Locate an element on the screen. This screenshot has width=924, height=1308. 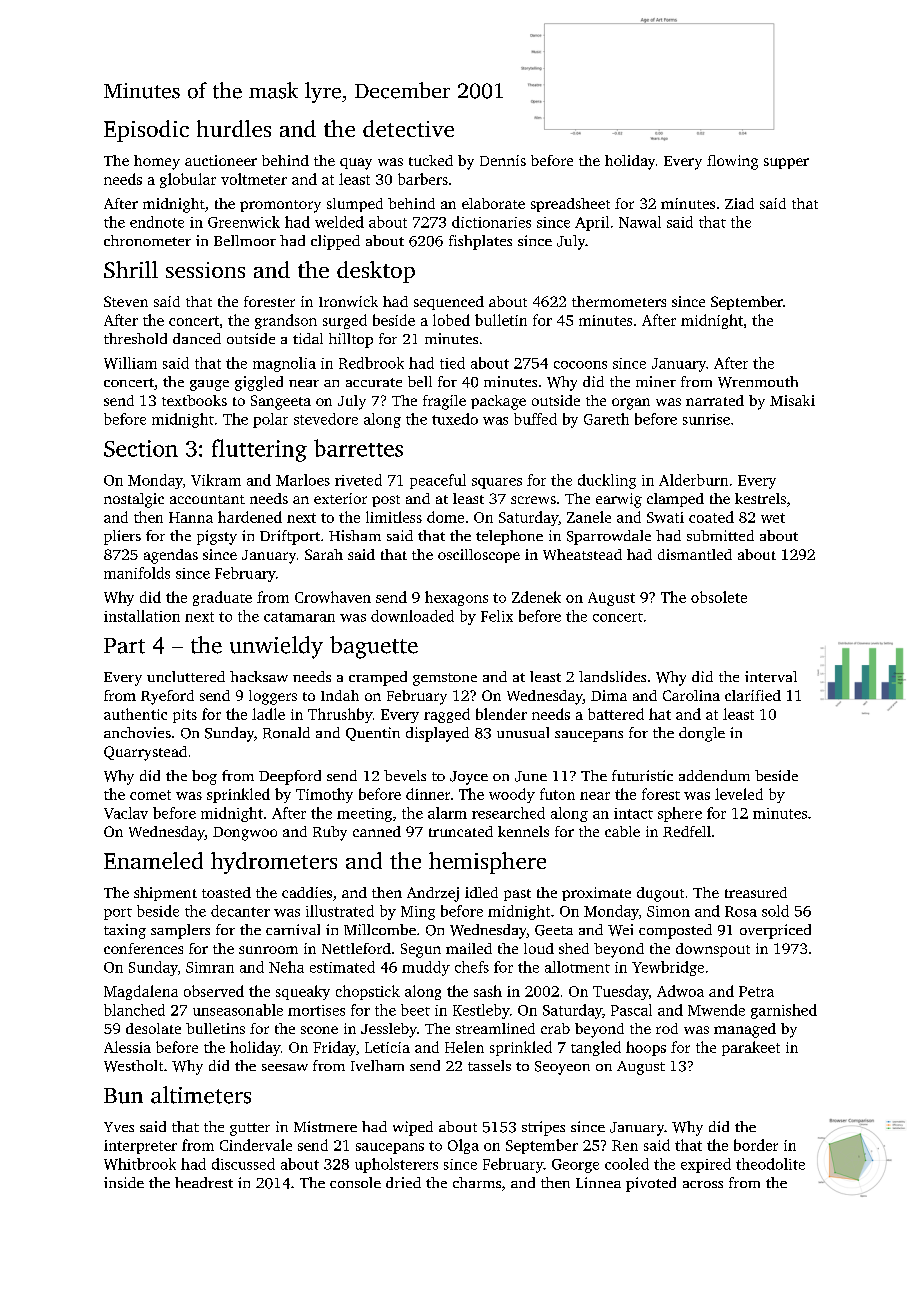
seesaw is located at coordinates (285, 1067).
